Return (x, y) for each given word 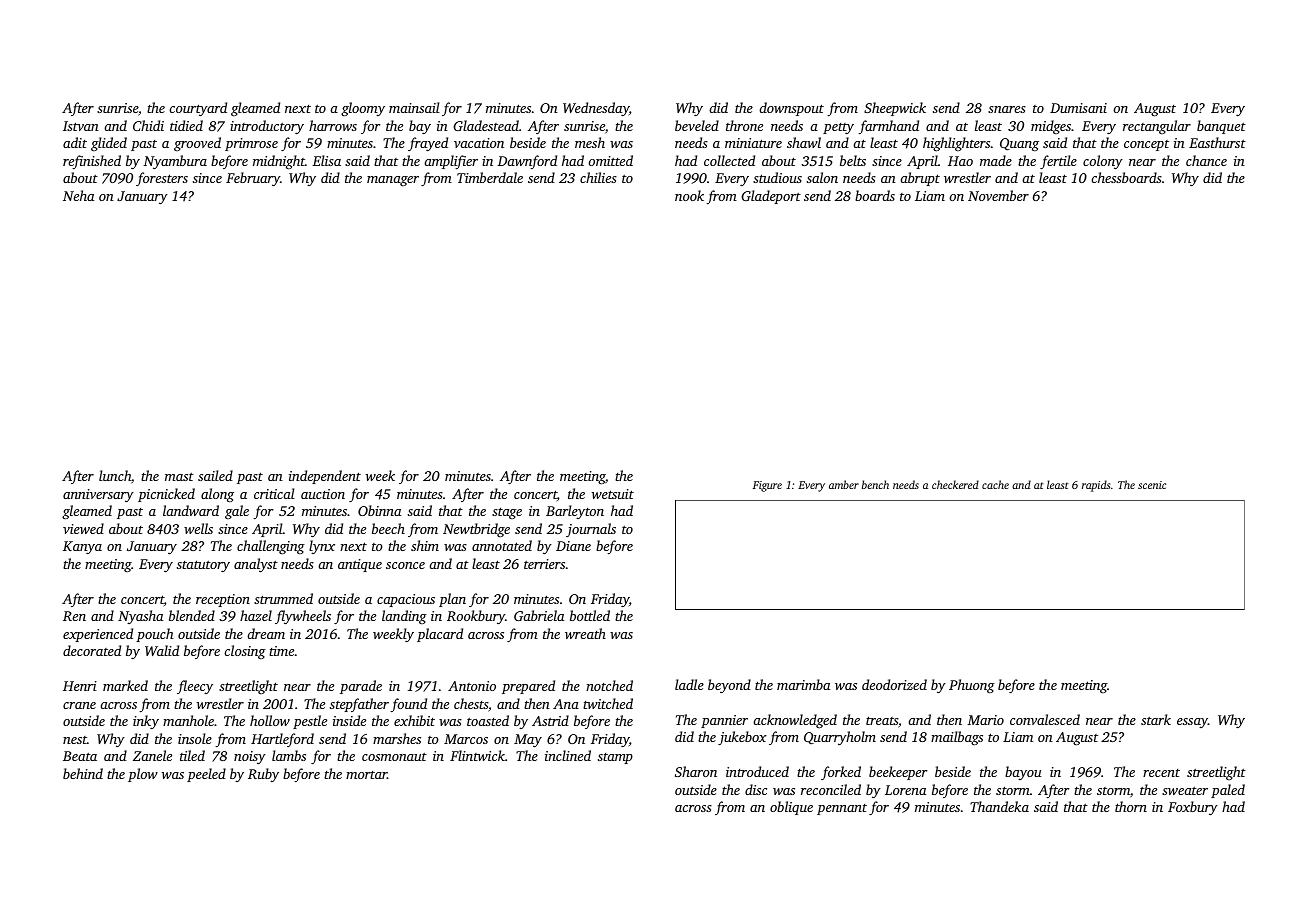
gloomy (363, 109)
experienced (98, 635)
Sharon (696, 771)
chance (1206, 160)
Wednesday (596, 109)
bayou (1023, 773)
